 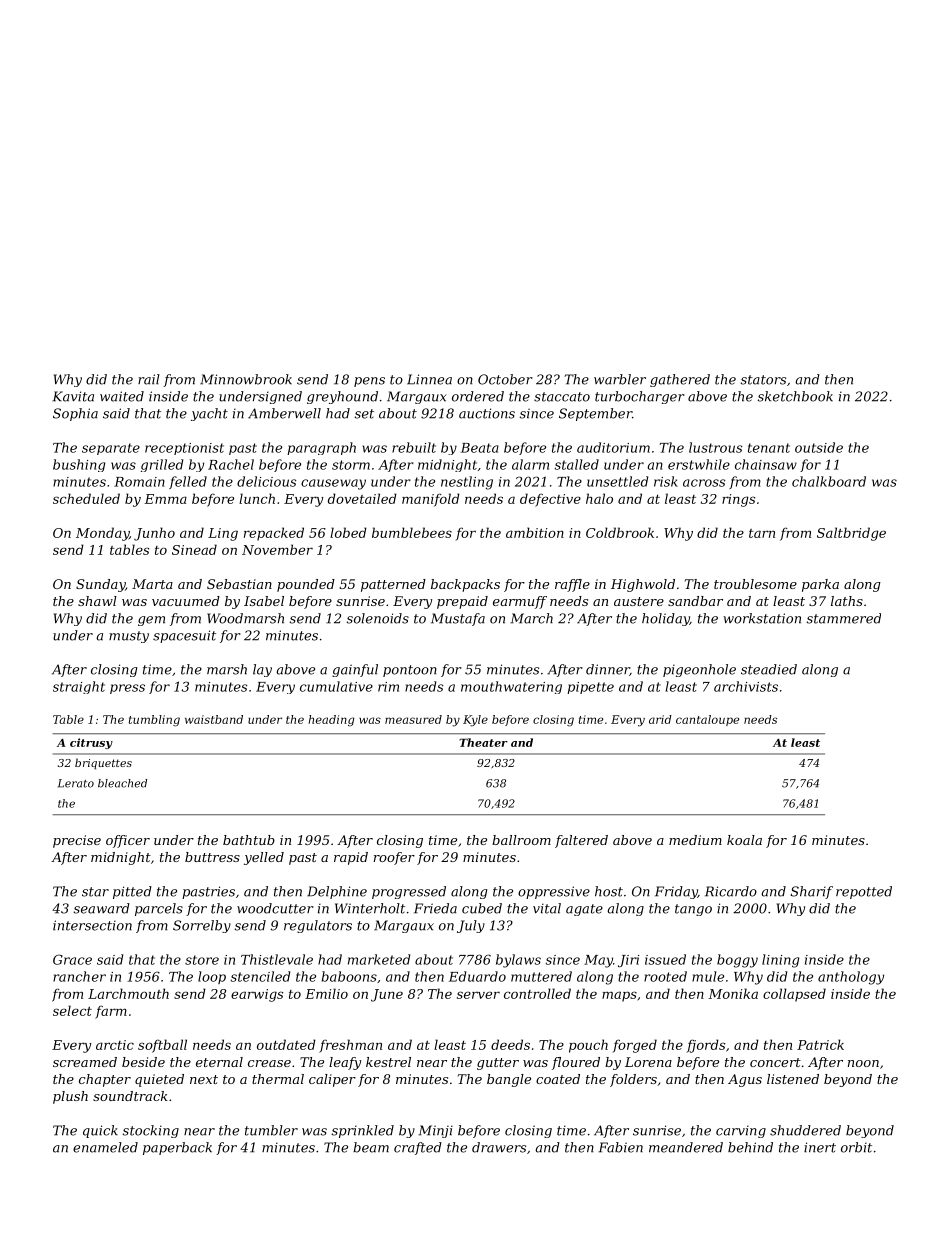 What do you see at coordinates (483, 742) in the screenshot?
I see `Theater` at bounding box center [483, 742].
